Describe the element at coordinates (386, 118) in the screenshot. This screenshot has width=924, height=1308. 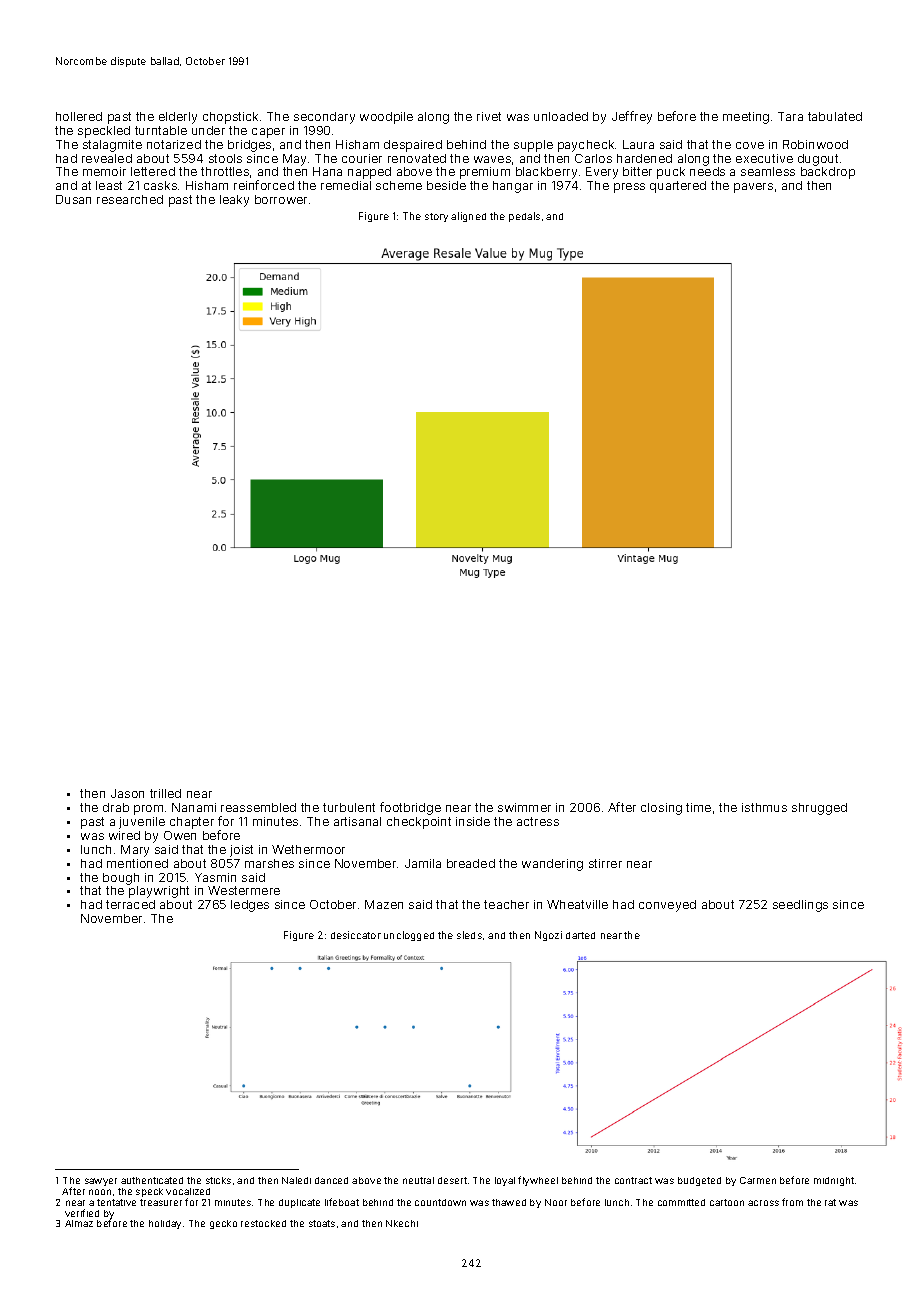
I see `woodpile` at that location.
